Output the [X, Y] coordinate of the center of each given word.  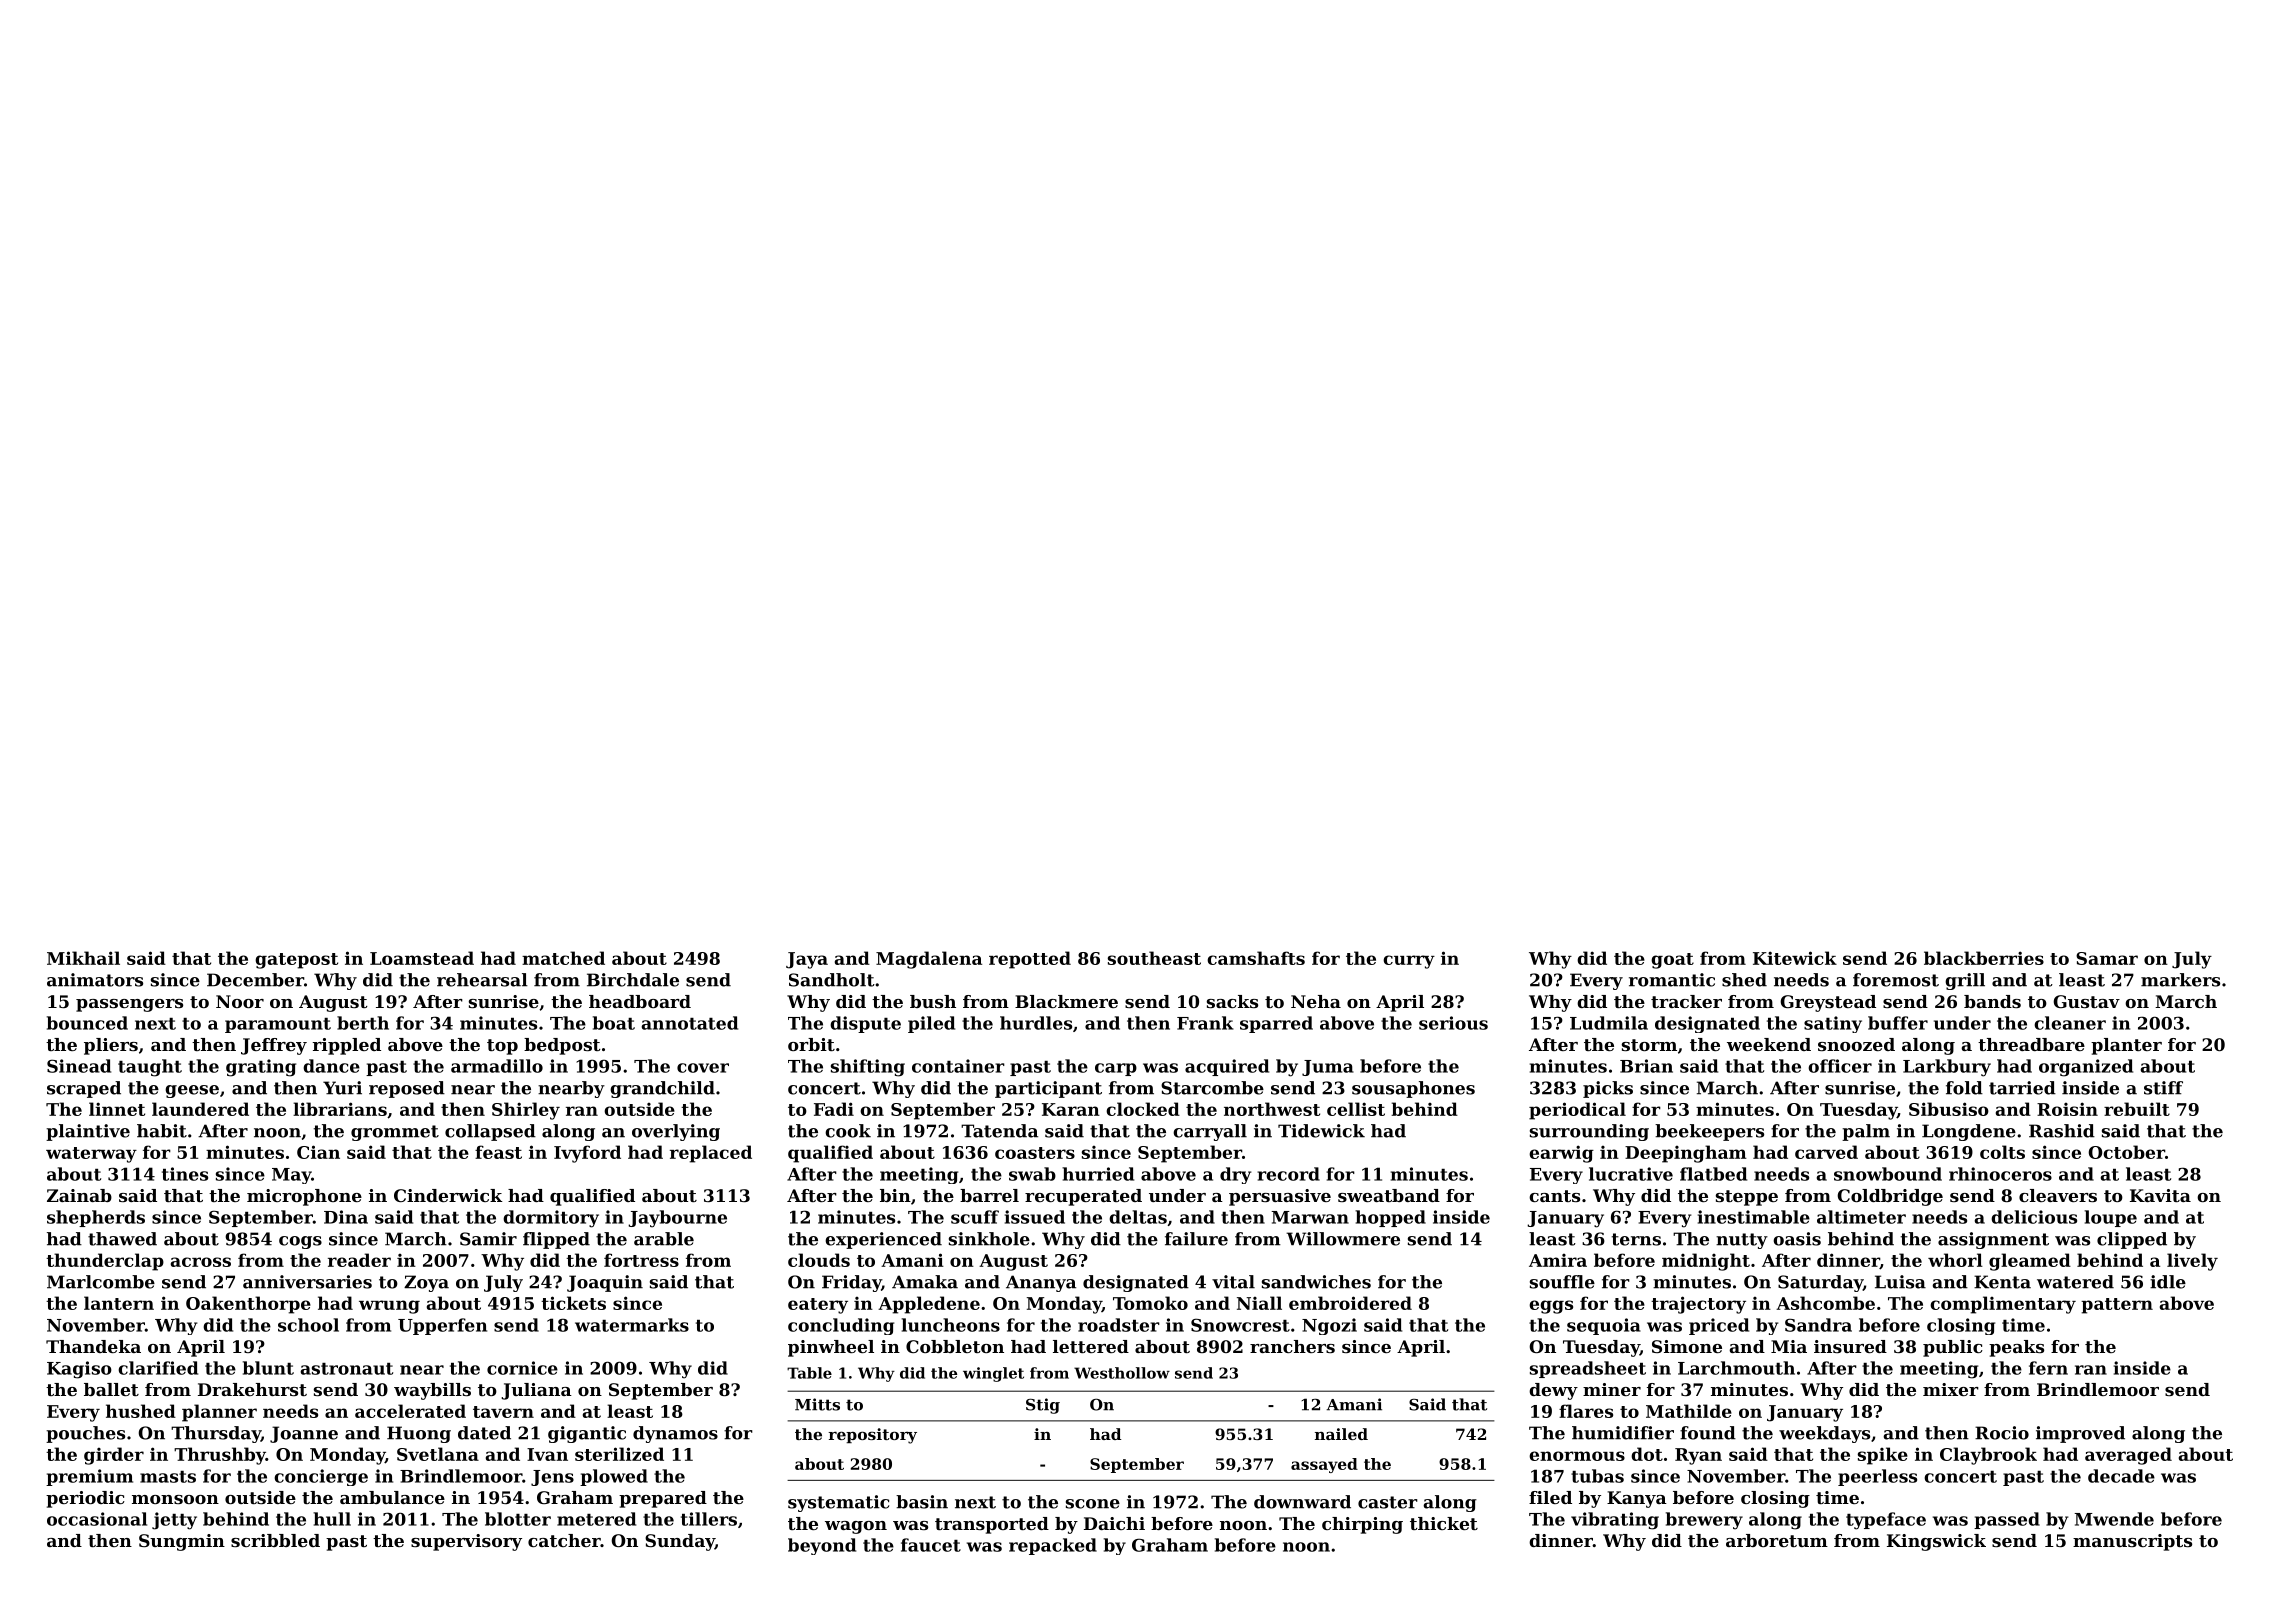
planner [219, 1413]
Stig [1043, 1406]
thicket [1444, 1523]
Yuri [342, 1088]
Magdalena [929, 960]
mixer [1951, 1389]
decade [2121, 1476]
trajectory [1698, 1305]
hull [332, 1519]
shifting [868, 1068]
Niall [1259, 1303]
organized [2086, 1068]
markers [2180, 980]
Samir [488, 1239]
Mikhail [83, 958]
